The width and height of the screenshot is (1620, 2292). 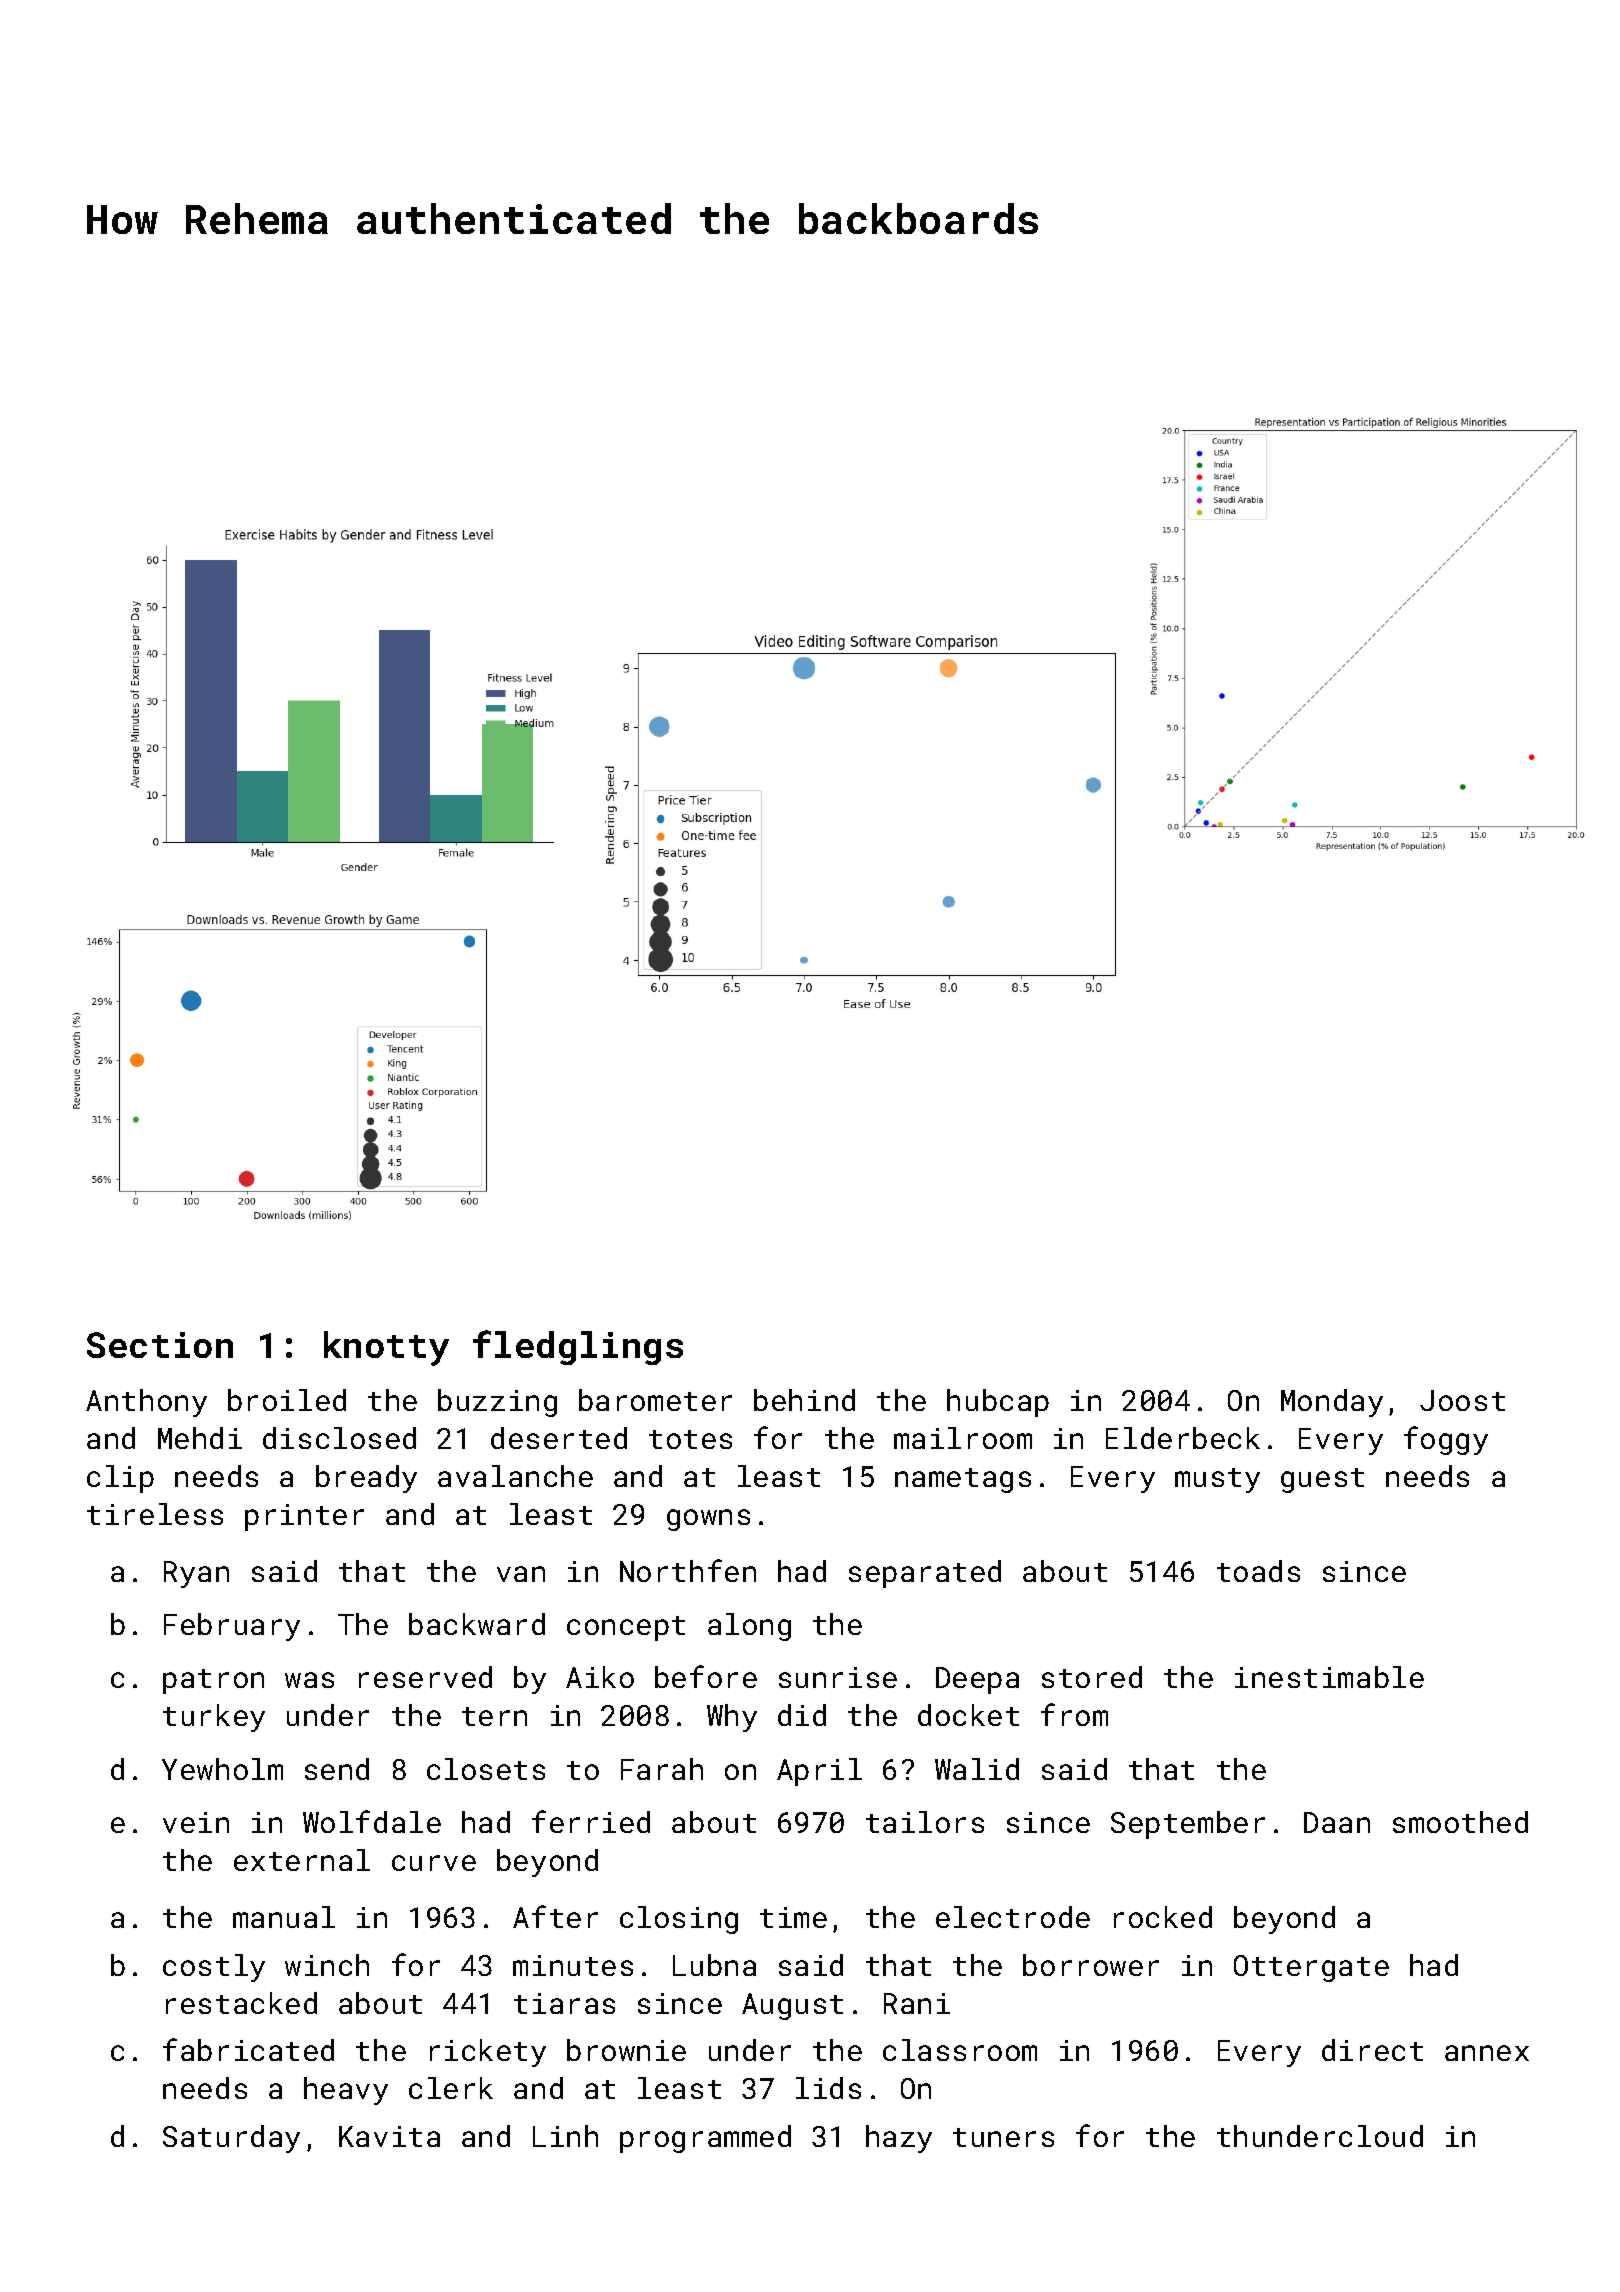 I want to click on along, so click(x=749, y=1627).
